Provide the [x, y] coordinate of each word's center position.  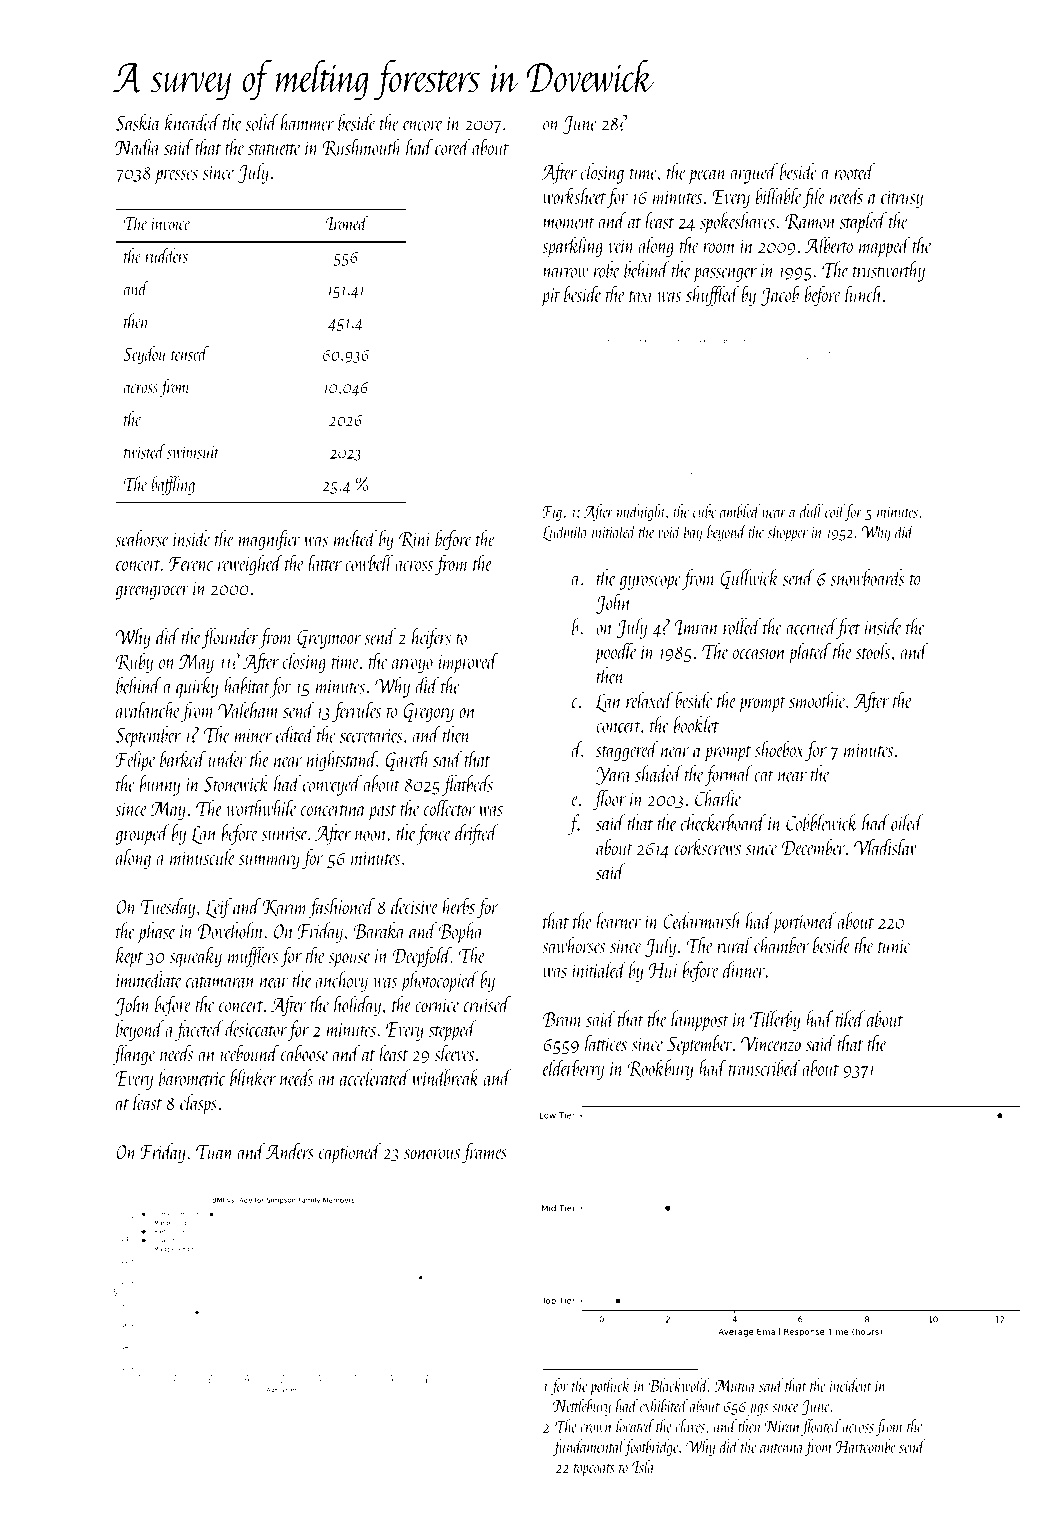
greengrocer [152, 592]
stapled [863, 222]
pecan [707, 176]
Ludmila [565, 532]
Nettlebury [582, 1407]
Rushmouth [362, 147]
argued [754, 173]
